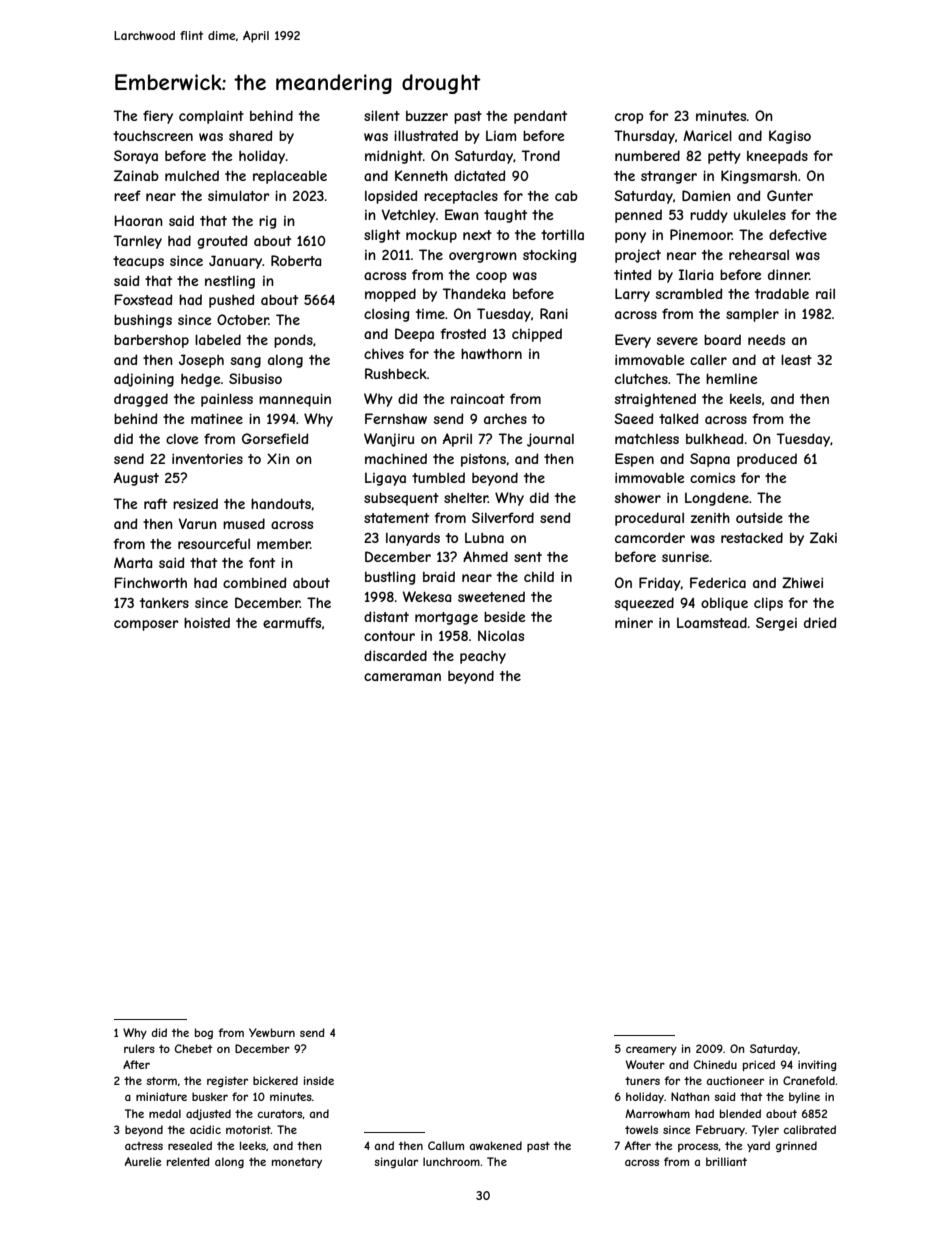 The height and width of the document is (1233, 952). I want to click on rulers, so click(139, 1048).
